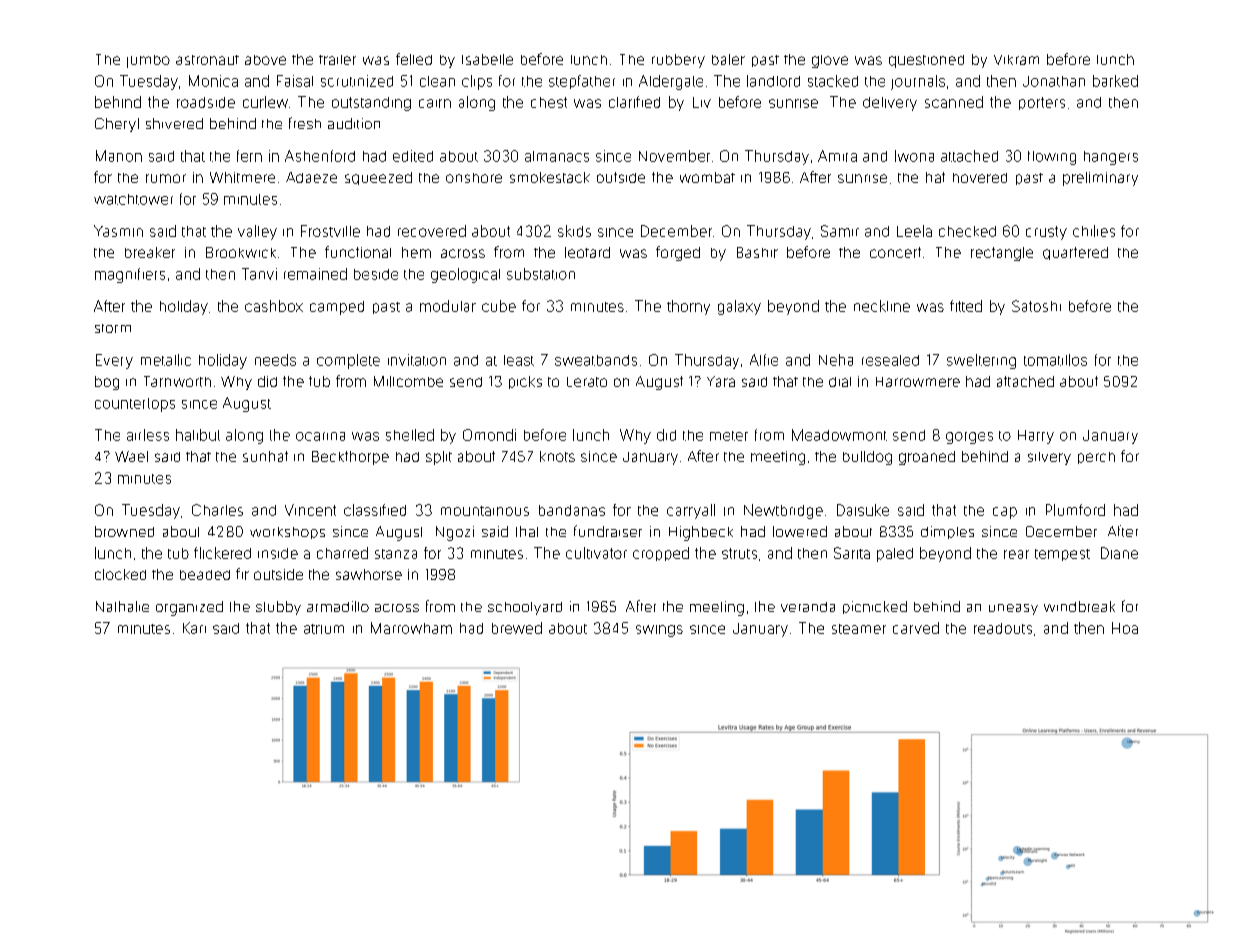 The width and height of the screenshot is (1233, 952). What do you see at coordinates (124, 531) in the screenshot?
I see `browned` at bounding box center [124, 531].
